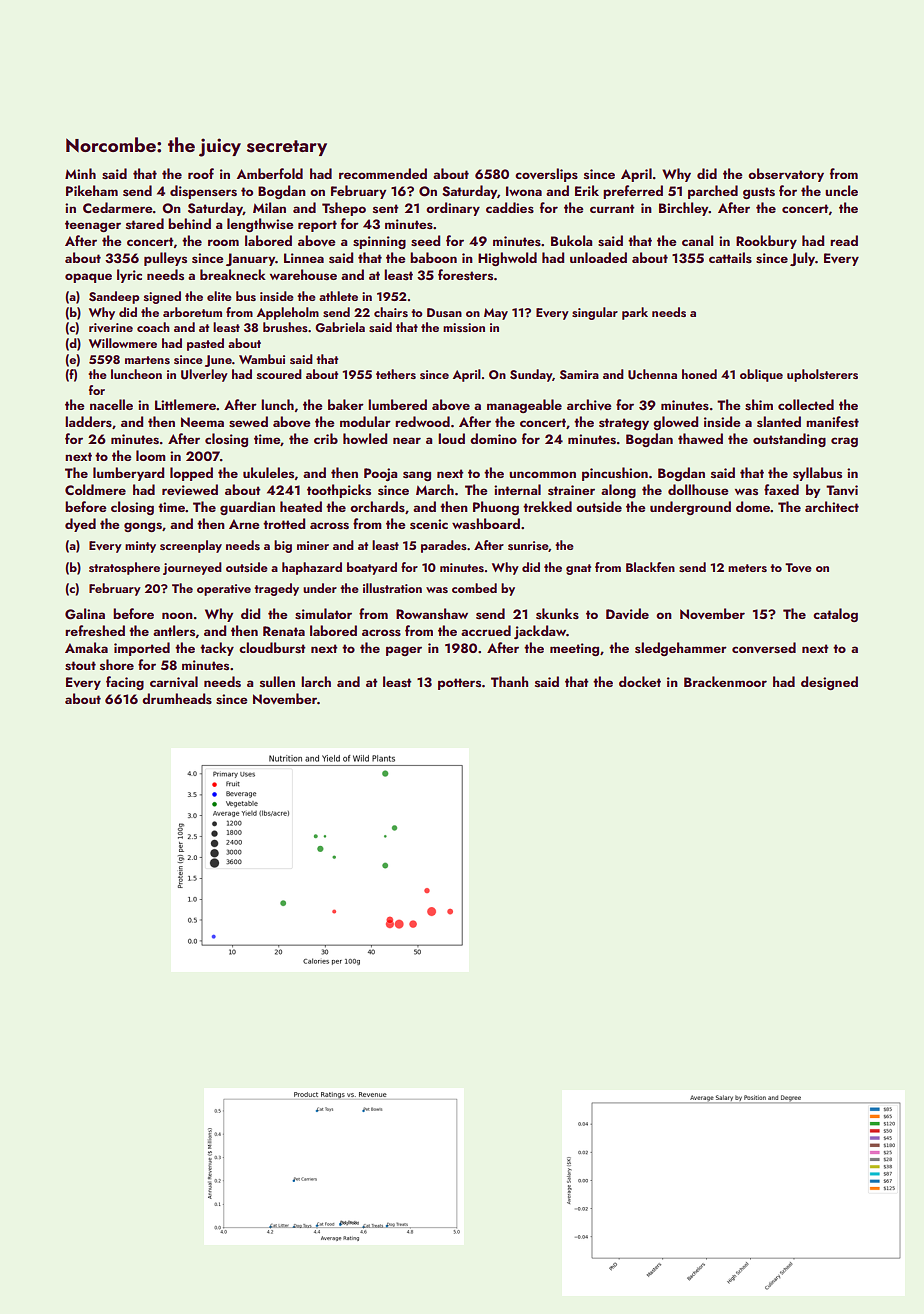 Image resolution: width=924 pixels, height=1314 pixels. Describe the element at coordinates (571, 490) in the document. I see `strainer` at that location.
